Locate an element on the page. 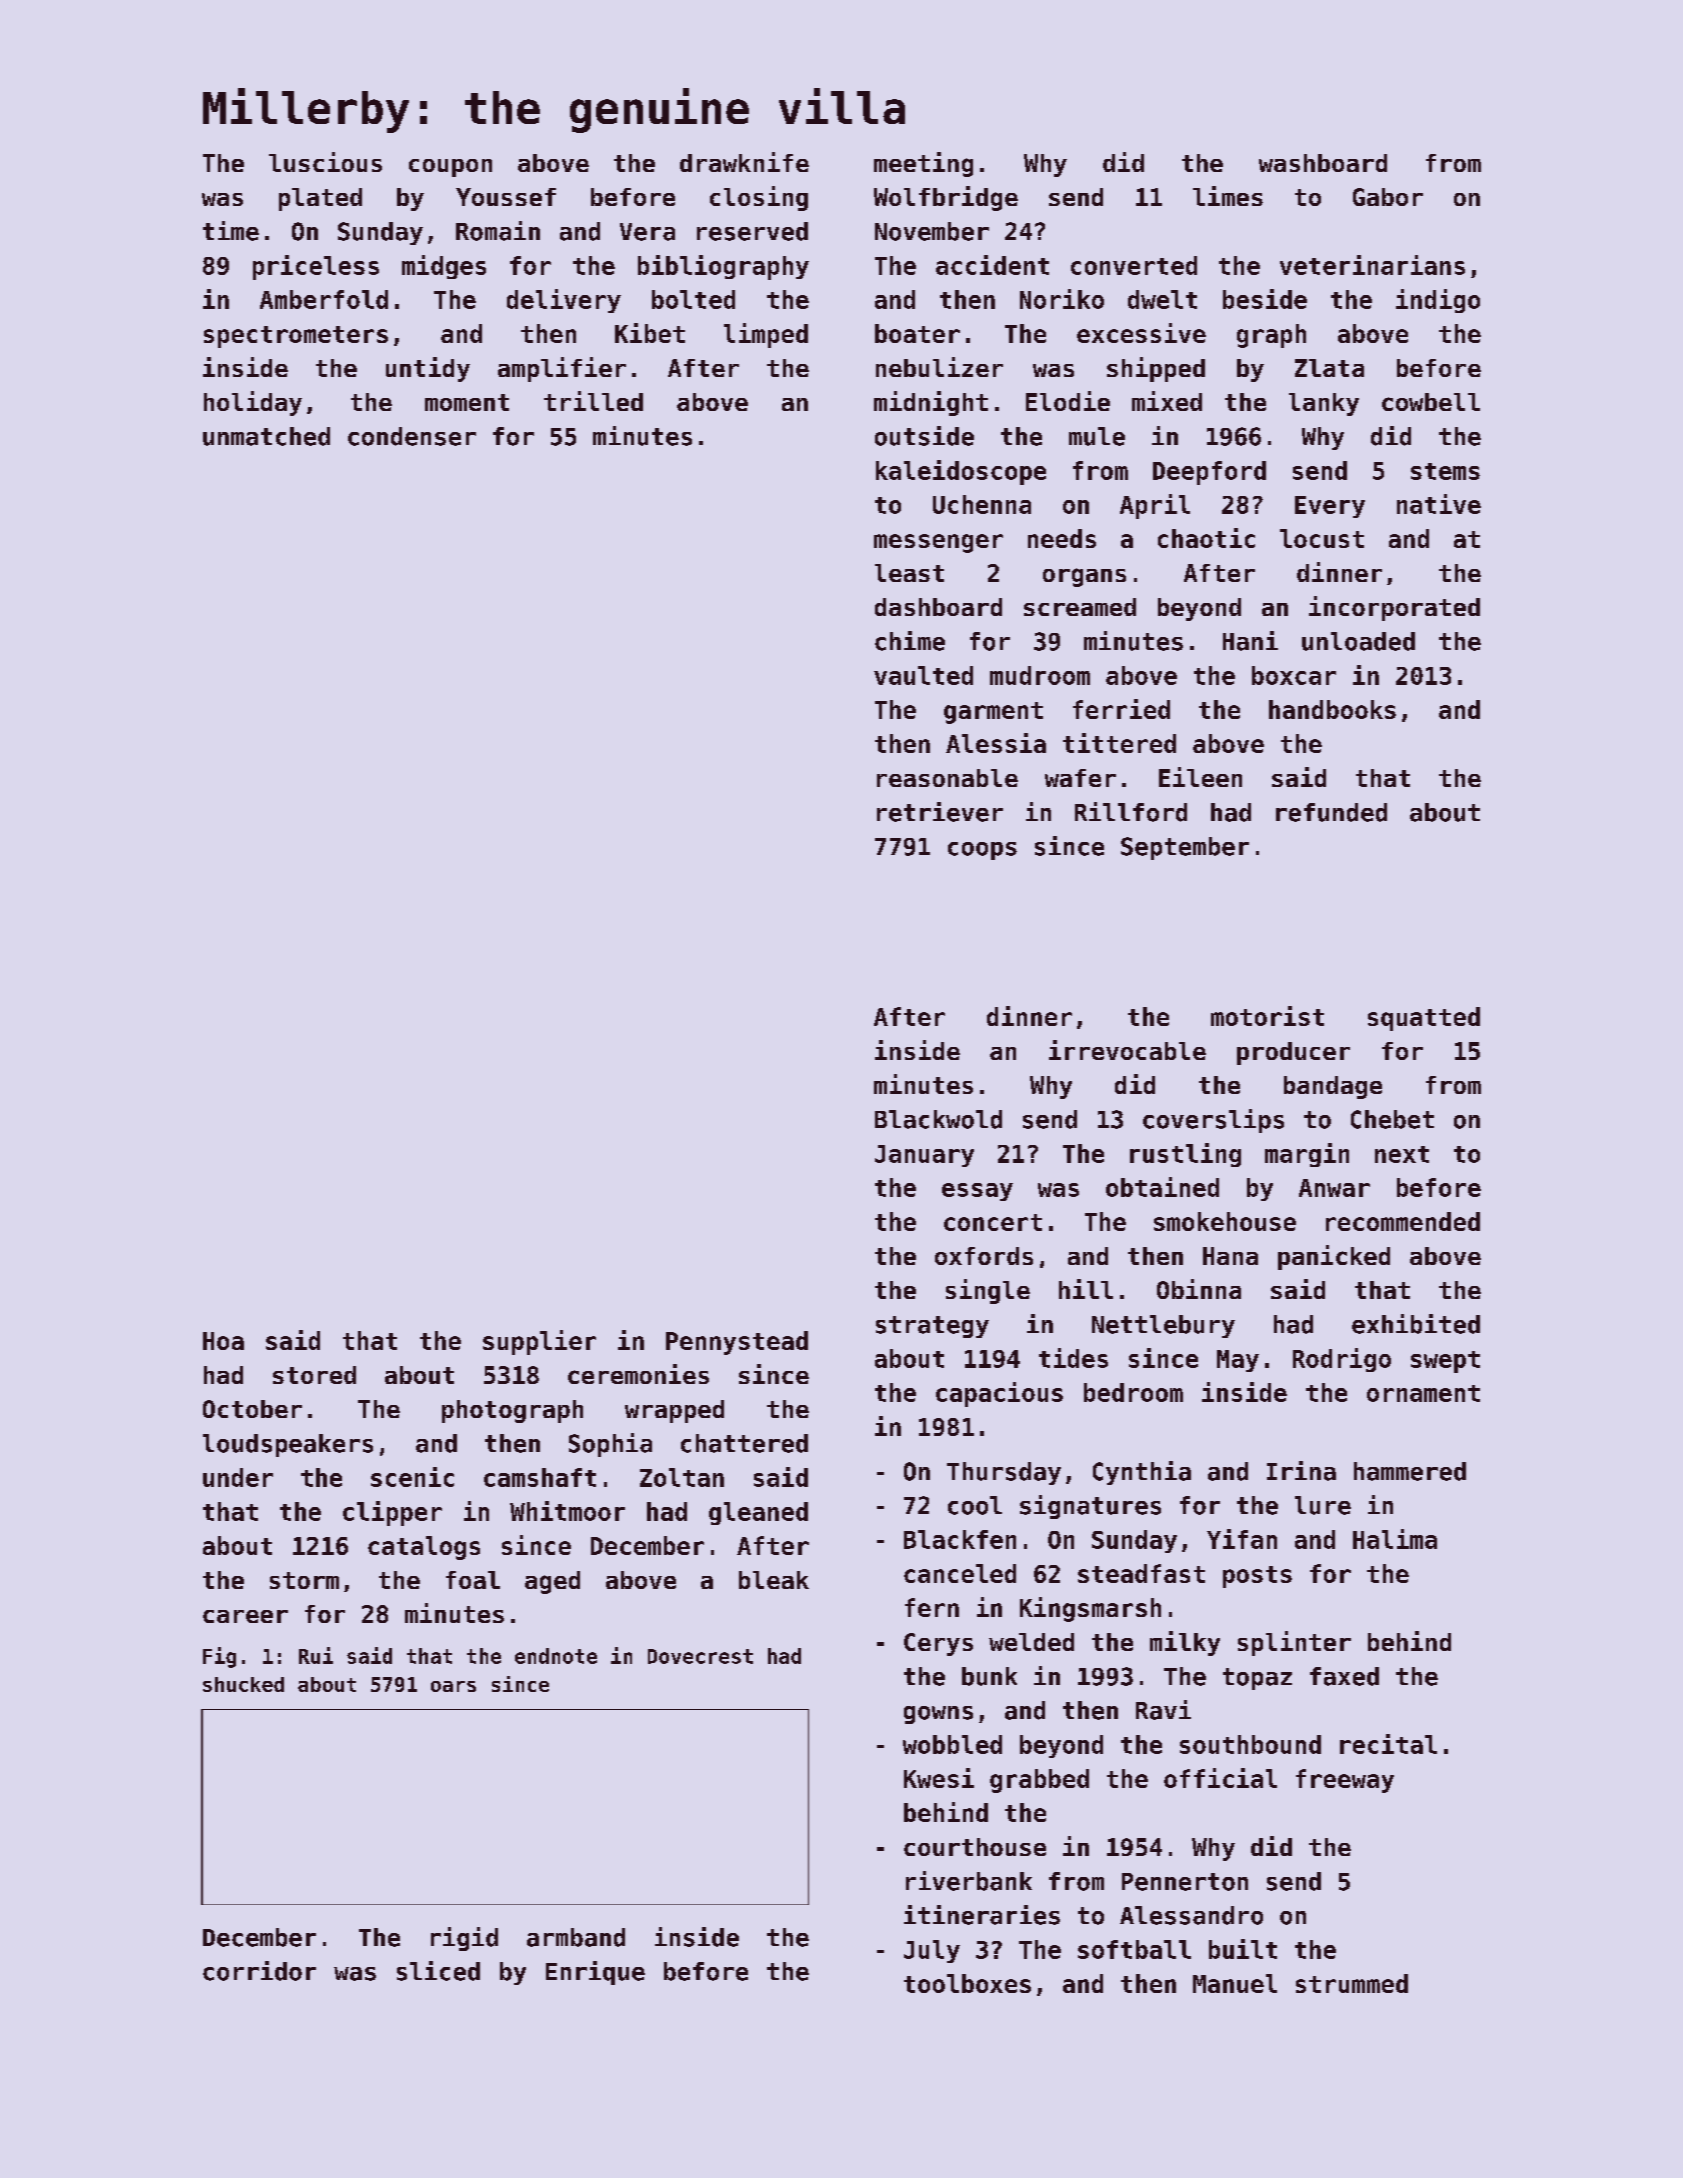 The width and height of the document is (1683, 2178). Hoa is located at coordinates (223, 1341).
